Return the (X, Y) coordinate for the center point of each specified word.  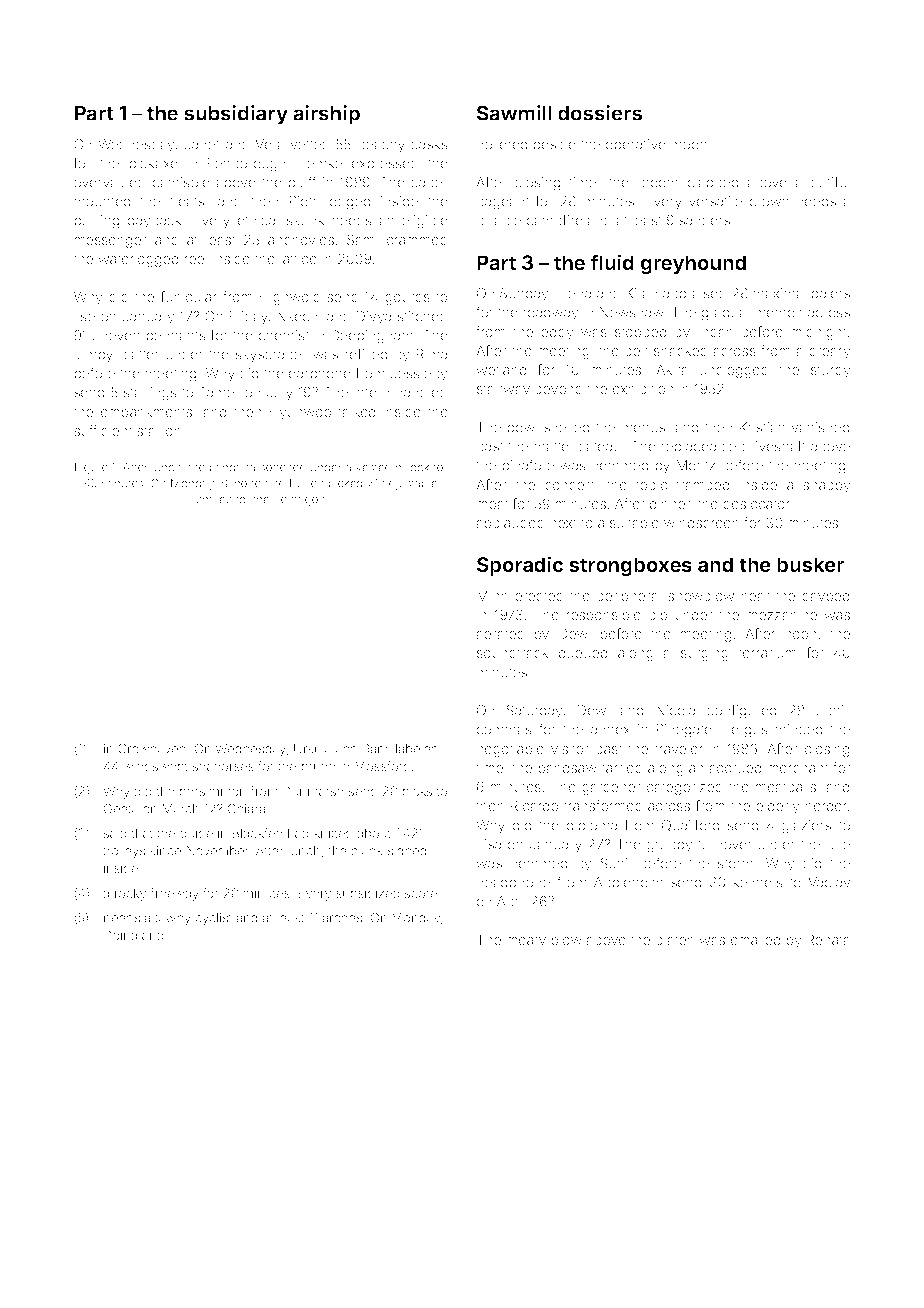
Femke (321, 163)
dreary (830, 352)
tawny (173, 919)
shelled (566, 427)
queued (583, 654)
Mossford (382, 766)
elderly (778, 807)
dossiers (600, 113)
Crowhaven (151, 748)
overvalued (109, 182)
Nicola (675, 710)
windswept (155, 767)
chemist (284, 335)
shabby (827, 486)
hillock (412, 467)
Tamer (219, 392)
